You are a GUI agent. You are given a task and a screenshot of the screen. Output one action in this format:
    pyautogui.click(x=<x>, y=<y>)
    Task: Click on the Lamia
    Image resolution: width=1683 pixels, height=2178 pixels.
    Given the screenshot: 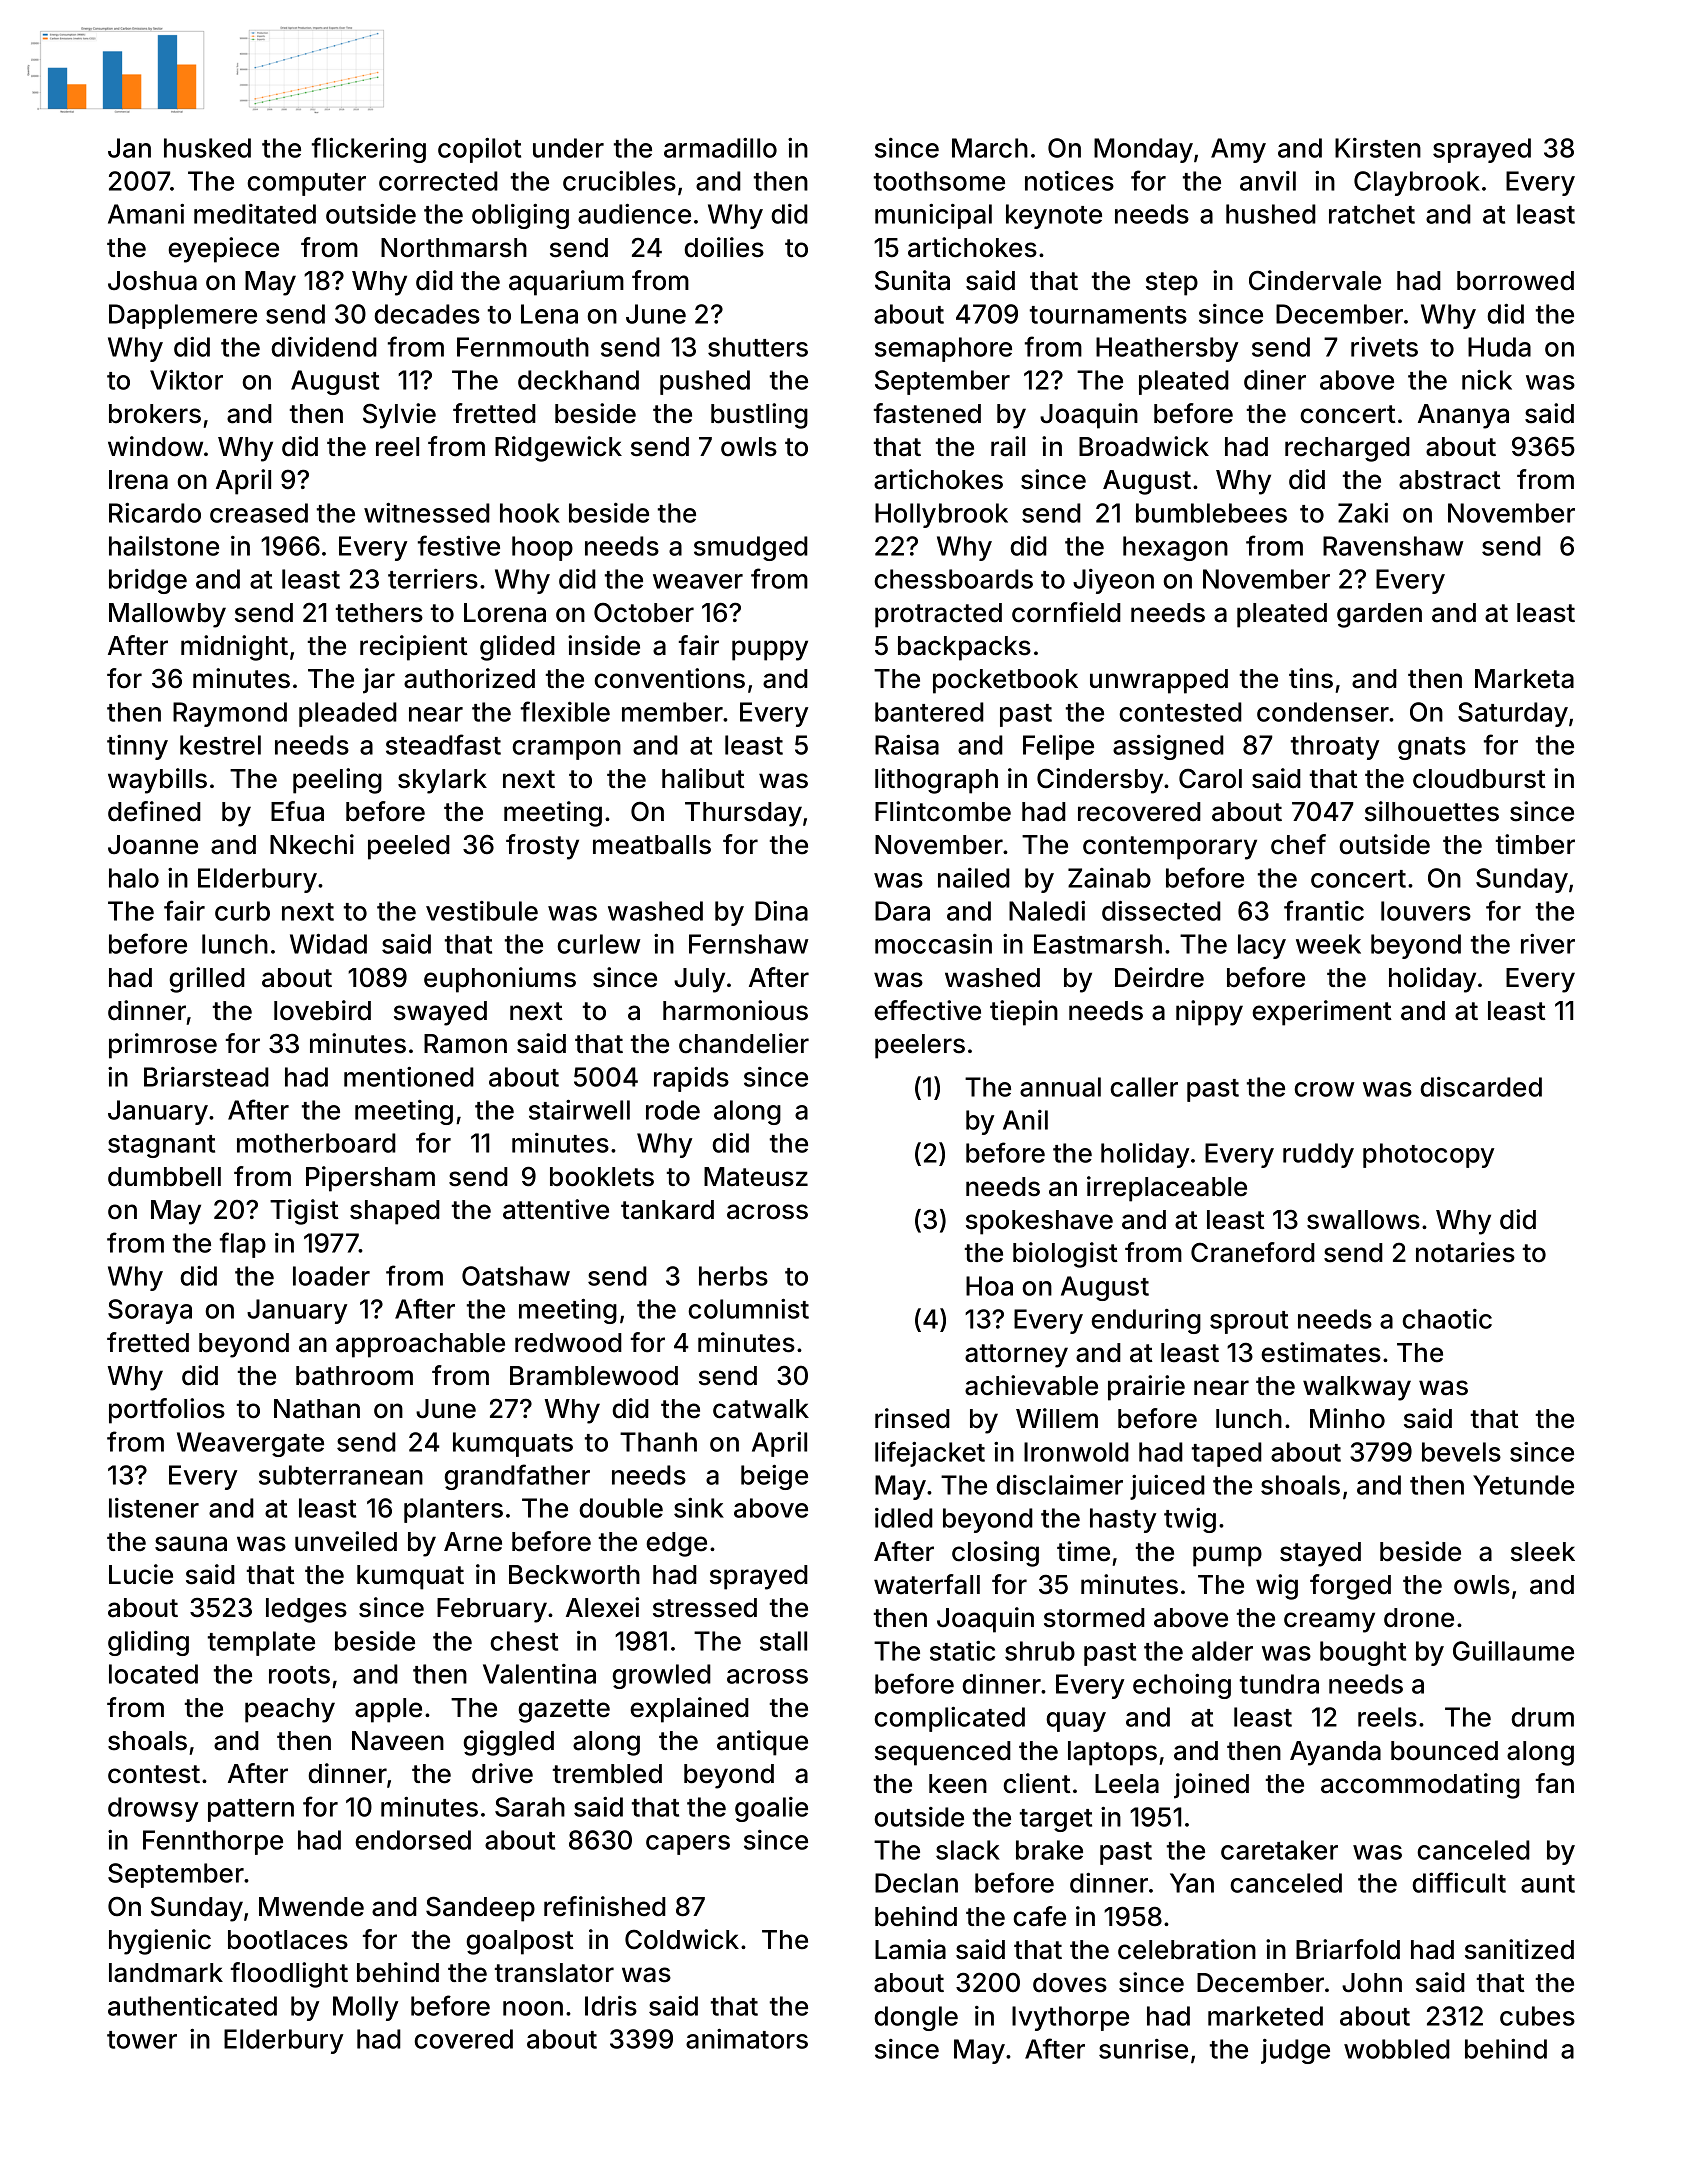 What is the action you would take?
    pyautogui.click(x=910, y=1949)
